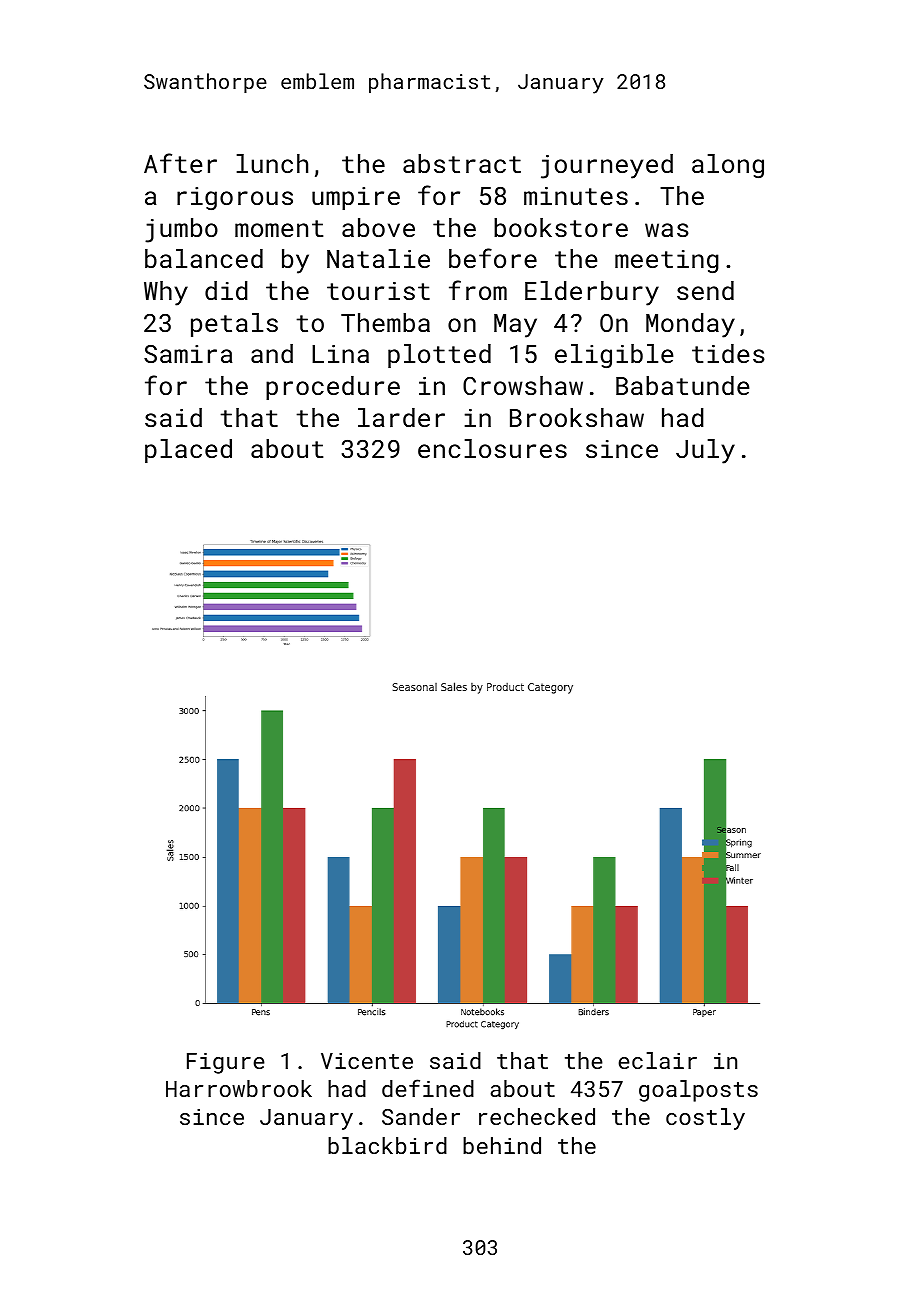  I want to click on Harrowbrook, so click(239, 1088).
